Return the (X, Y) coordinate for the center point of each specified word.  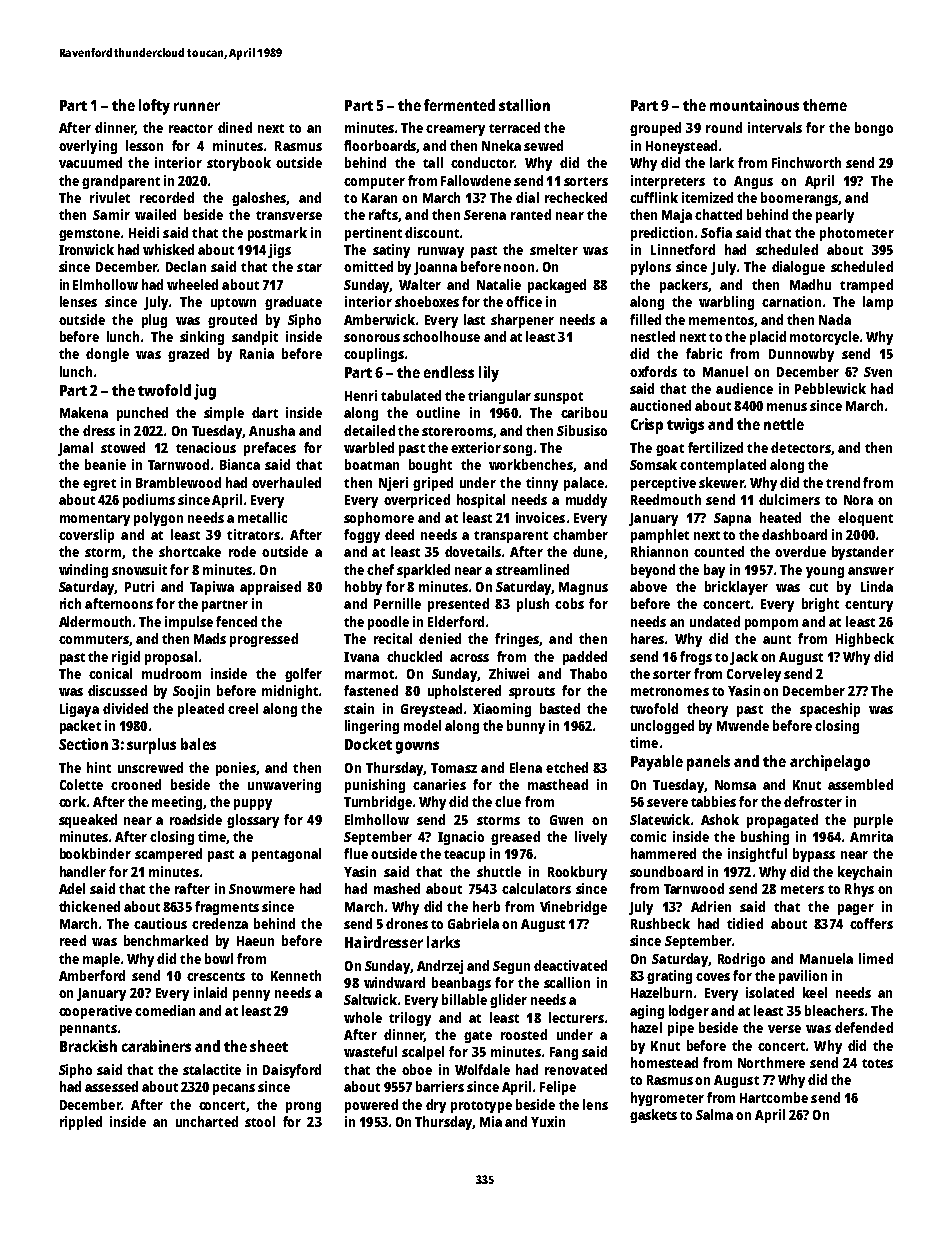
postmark (277, 234)
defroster (813, 801)
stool (260, 1121)
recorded (167, 197)
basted (560, 708)
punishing (375, 786)
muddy (586, 501)
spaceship (830, 710)
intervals (775, 127)
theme (825, 105)
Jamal (75, 449)
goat (670, 450)
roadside (196, 819)
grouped (655, 129)
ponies (236, 769)
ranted (531, 214)
